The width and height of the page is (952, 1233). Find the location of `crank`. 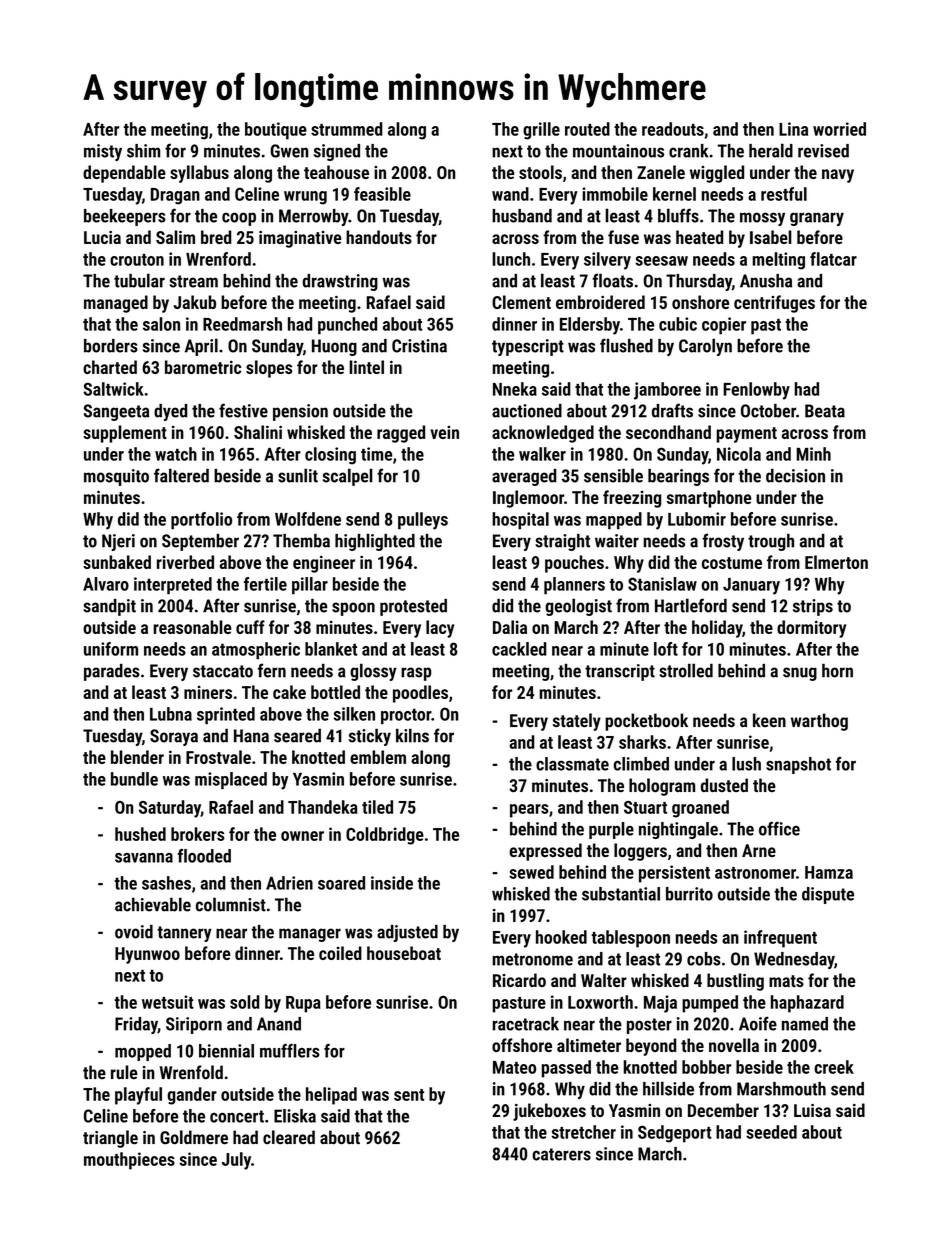

crank is located at coordinates (688, 151).
